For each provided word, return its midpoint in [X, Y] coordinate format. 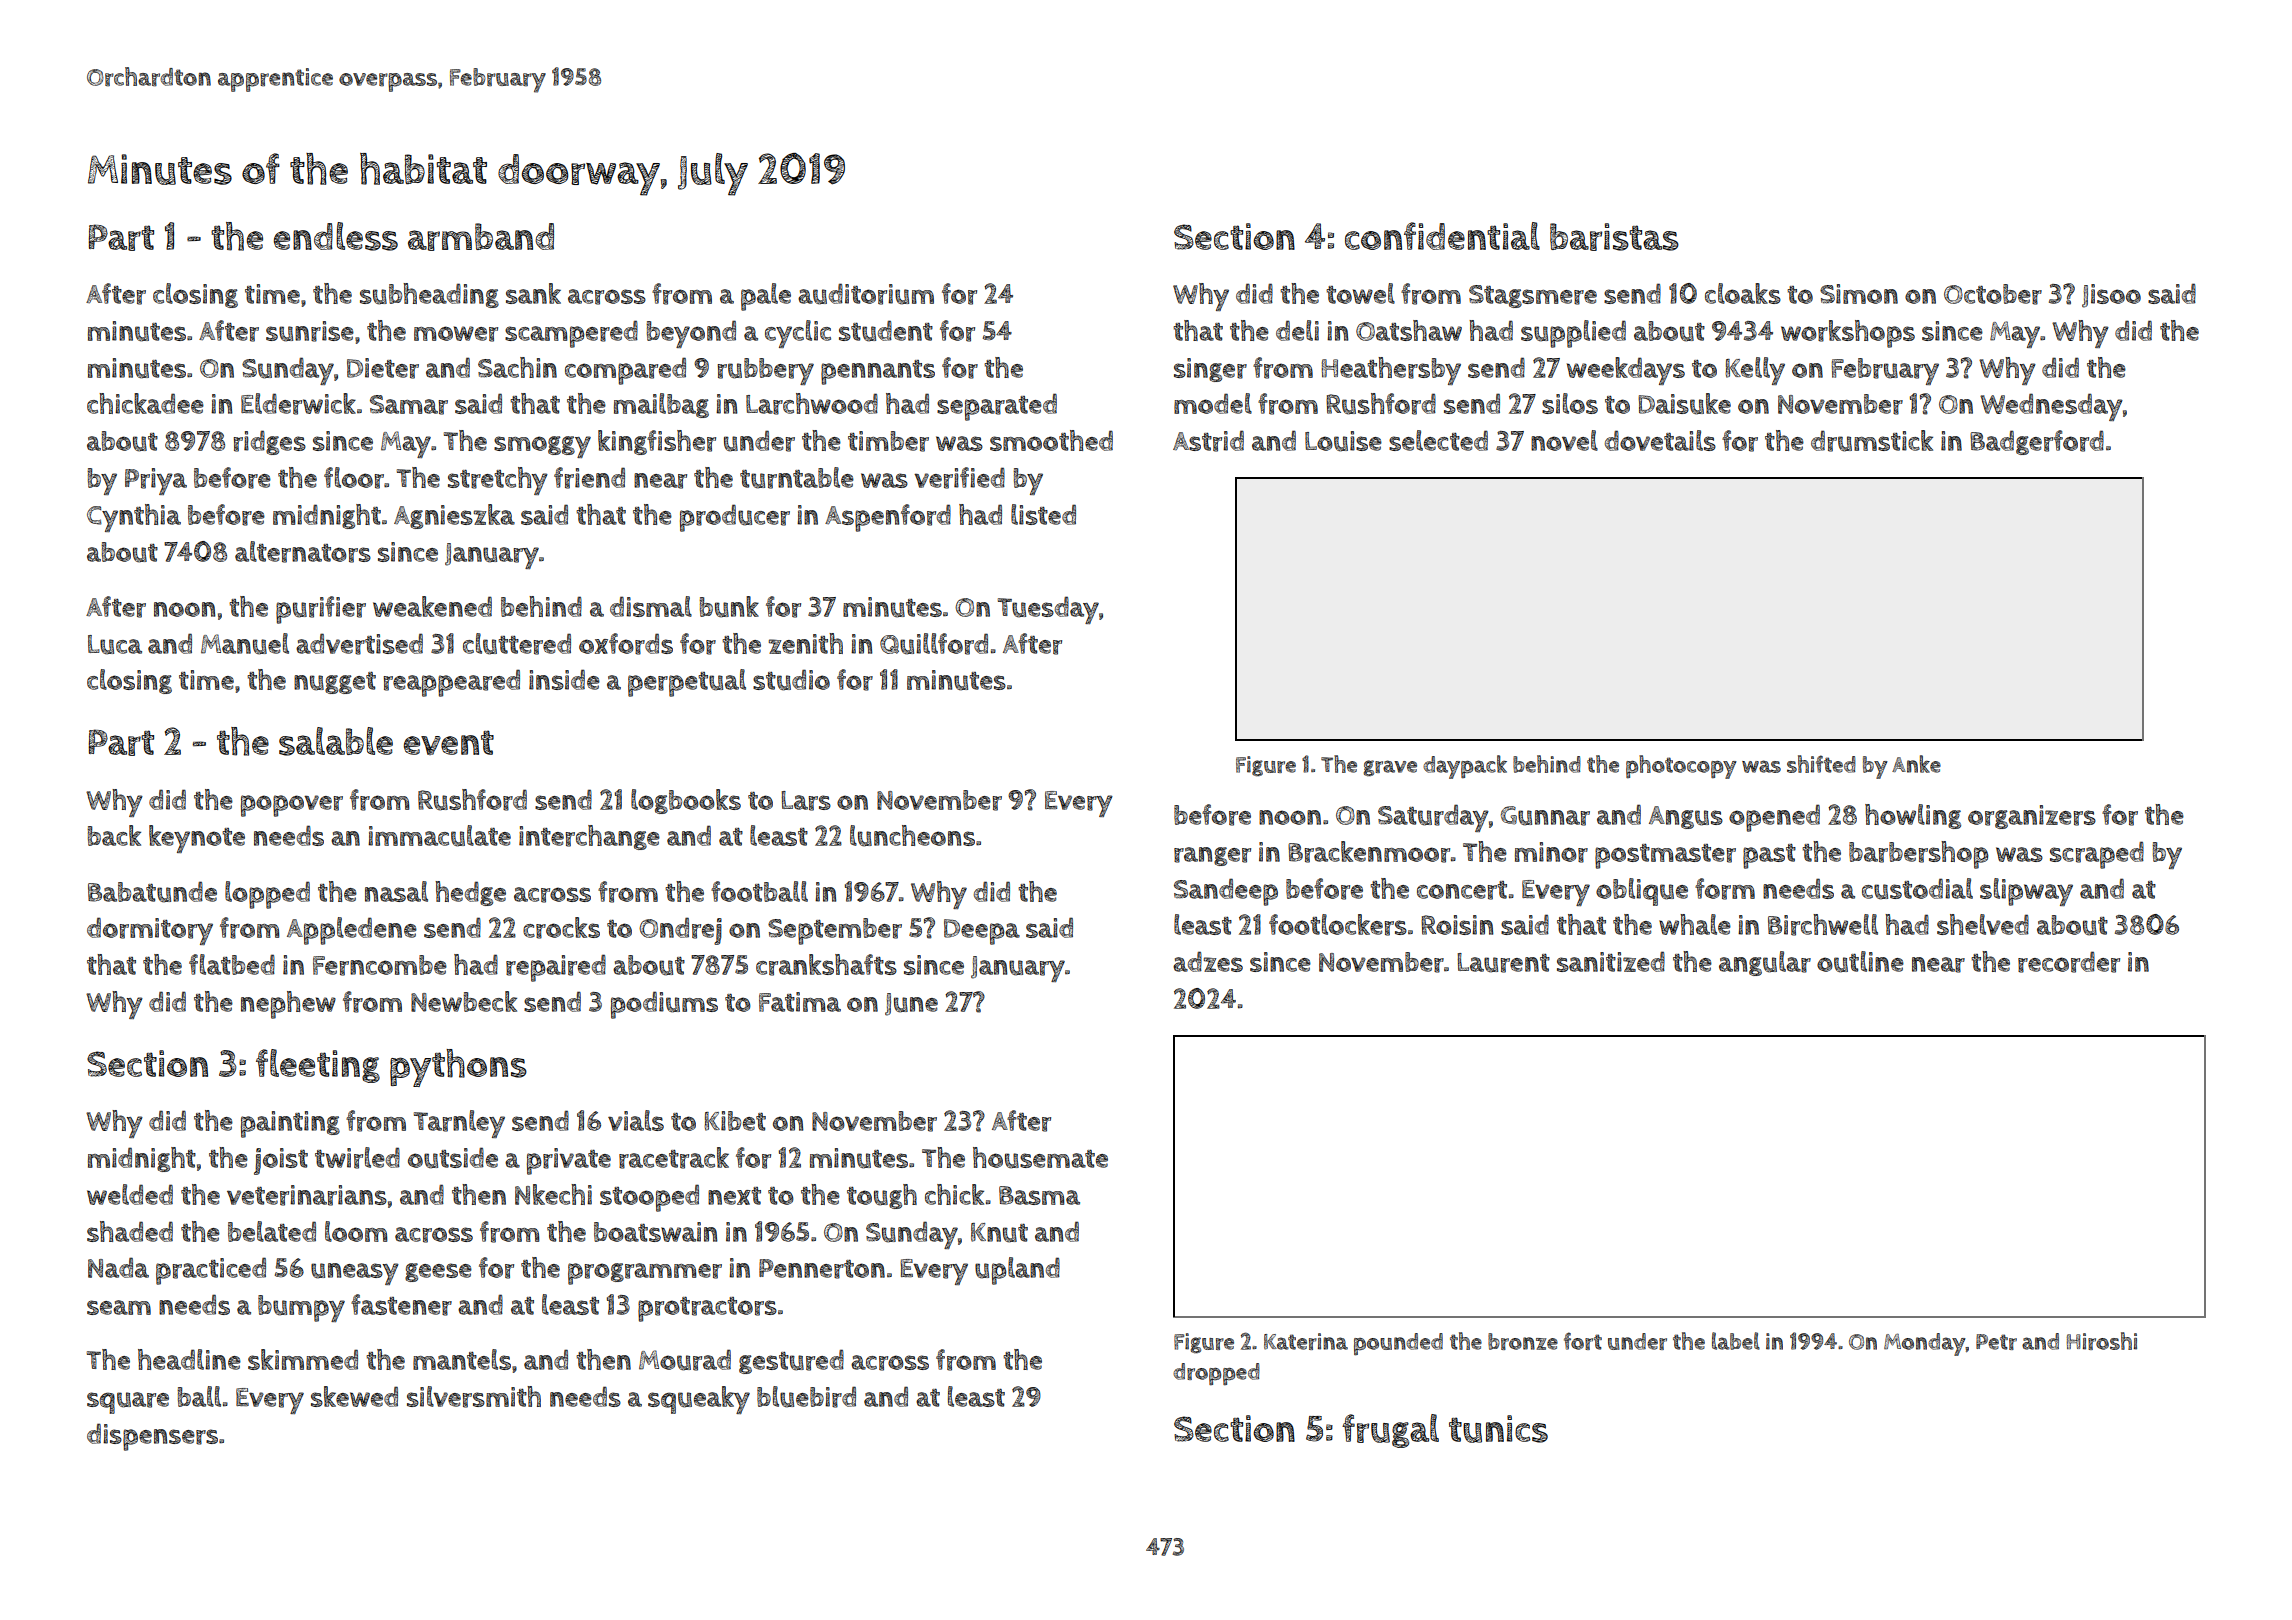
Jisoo [2111, 296]
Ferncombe [380, 965]
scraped [2097, 855]
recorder [2069, 962]
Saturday [1433, 818]
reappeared [452, 683]
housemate [1040, 1158]
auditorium [866, 294]
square [128, 1403]
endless [336, 236]
